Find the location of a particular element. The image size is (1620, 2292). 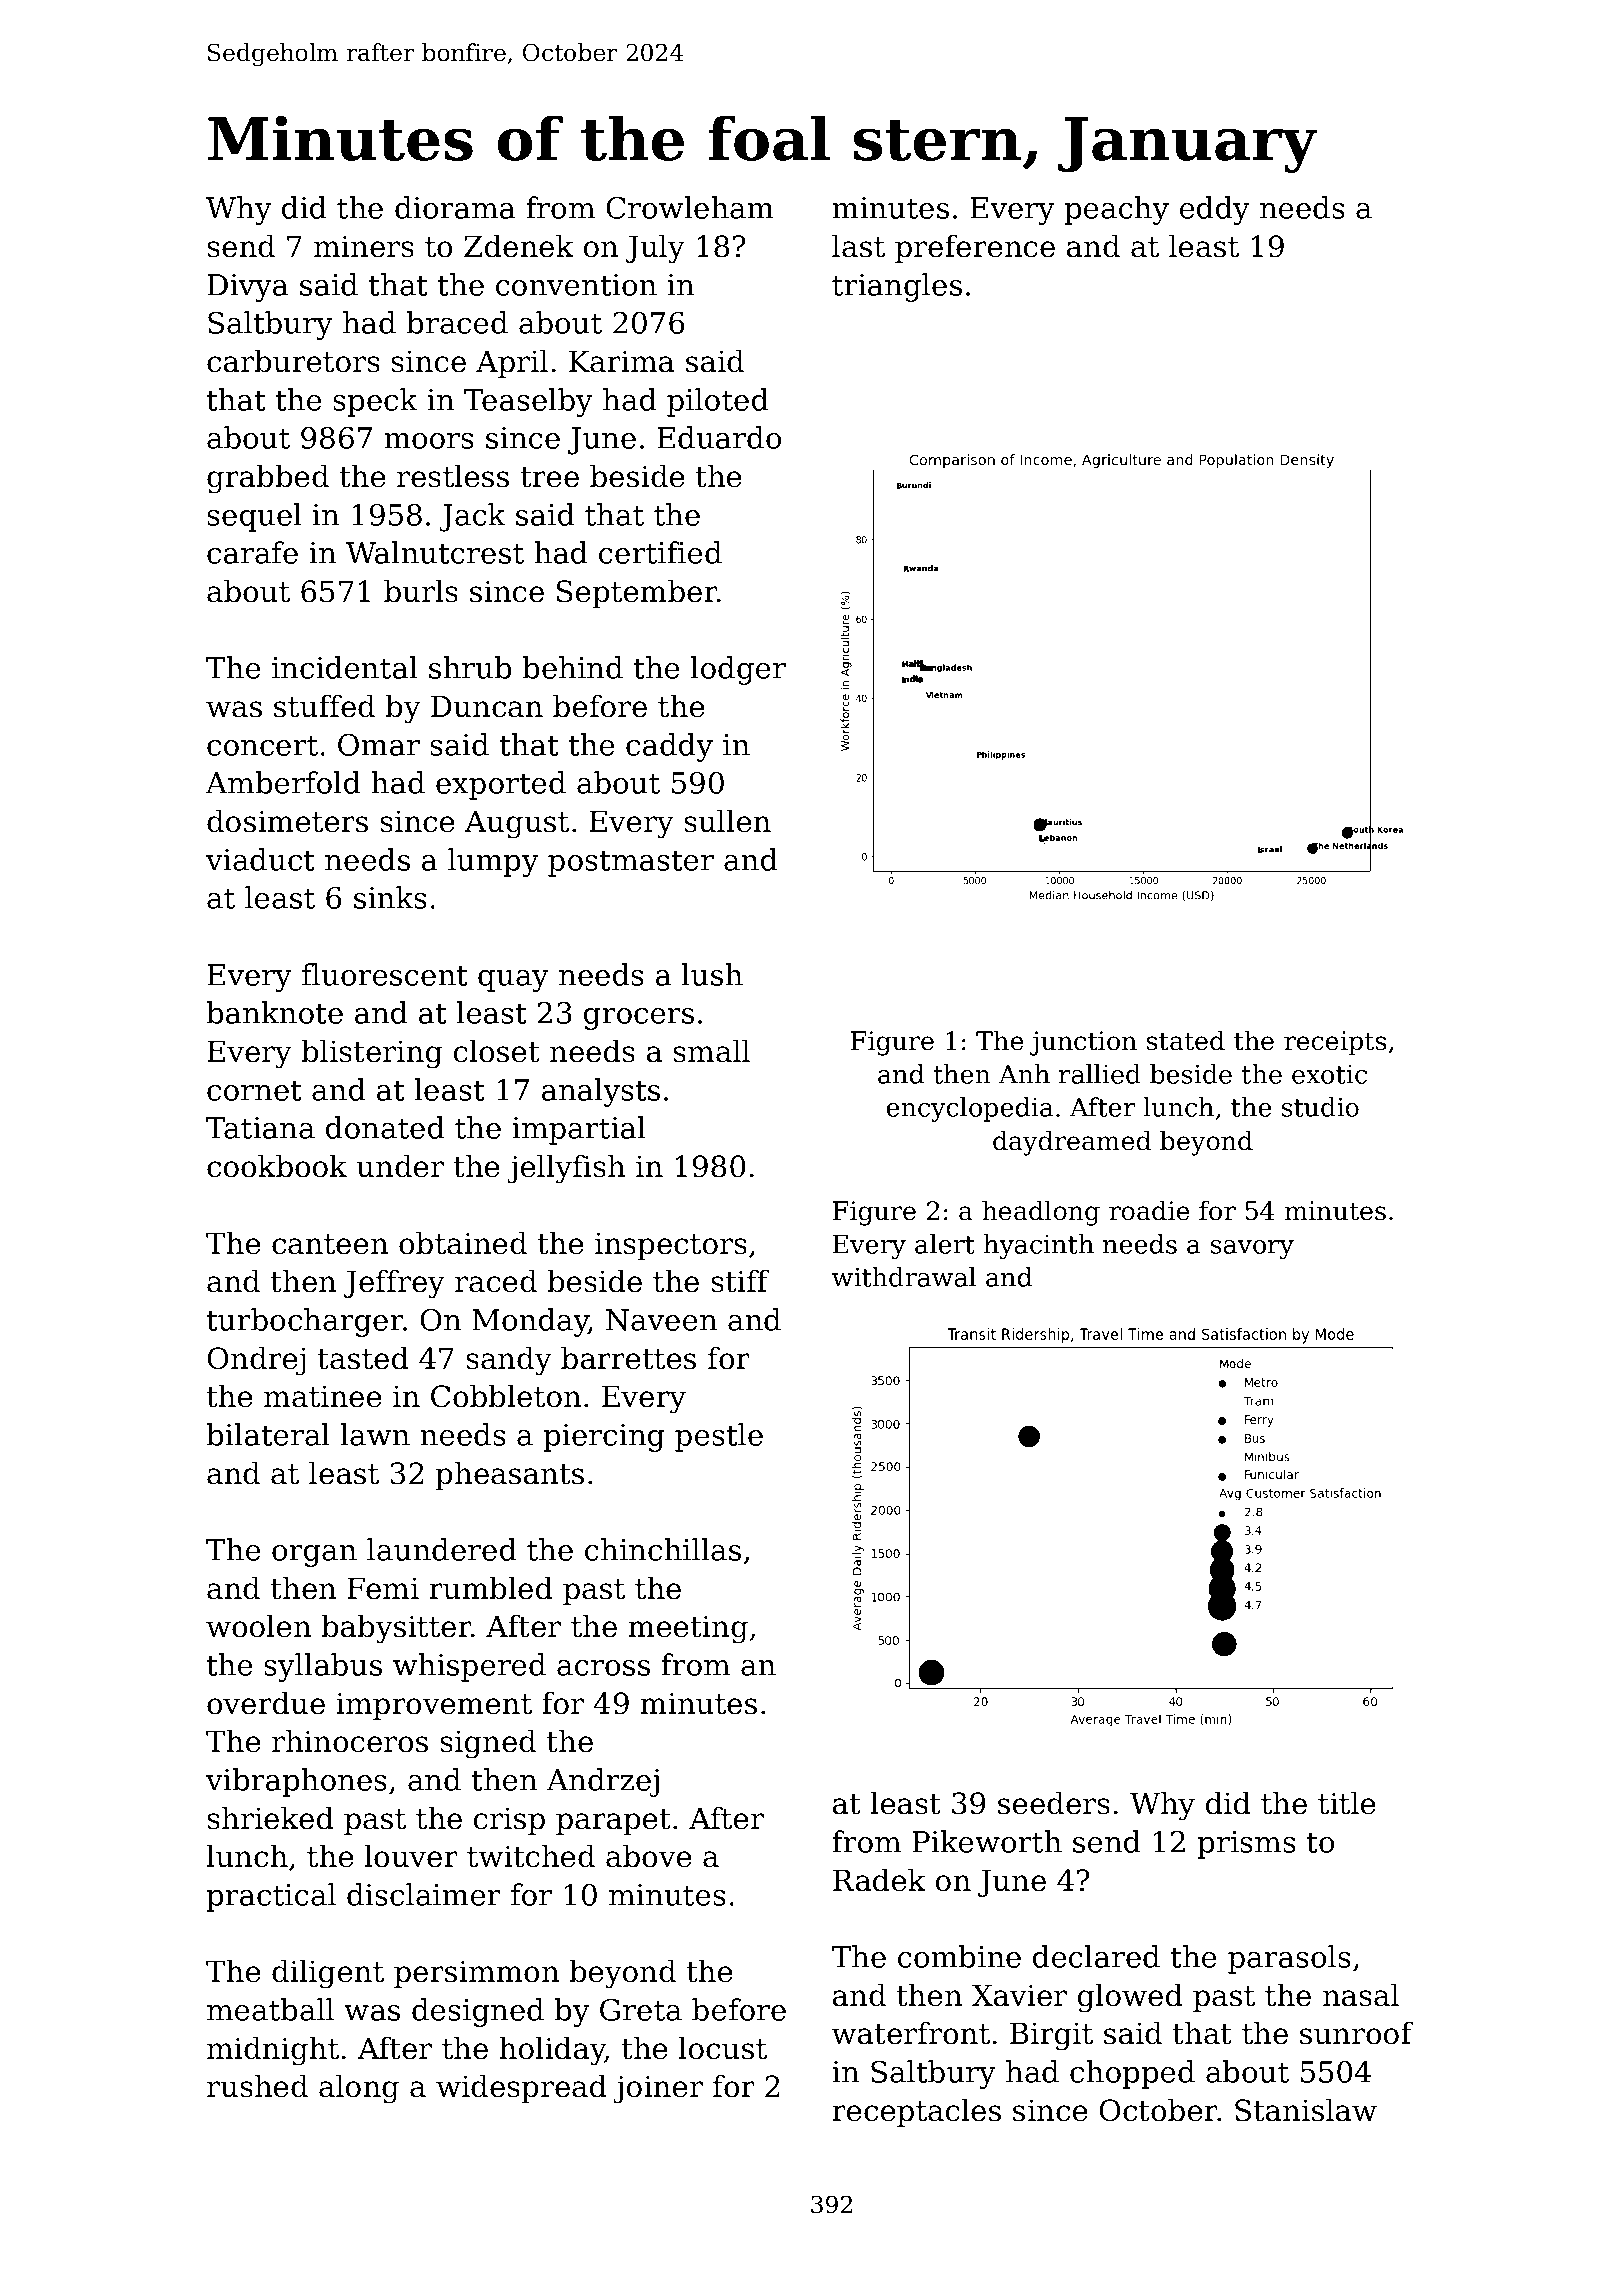

improvement is located at coordinates (434, 1706).
